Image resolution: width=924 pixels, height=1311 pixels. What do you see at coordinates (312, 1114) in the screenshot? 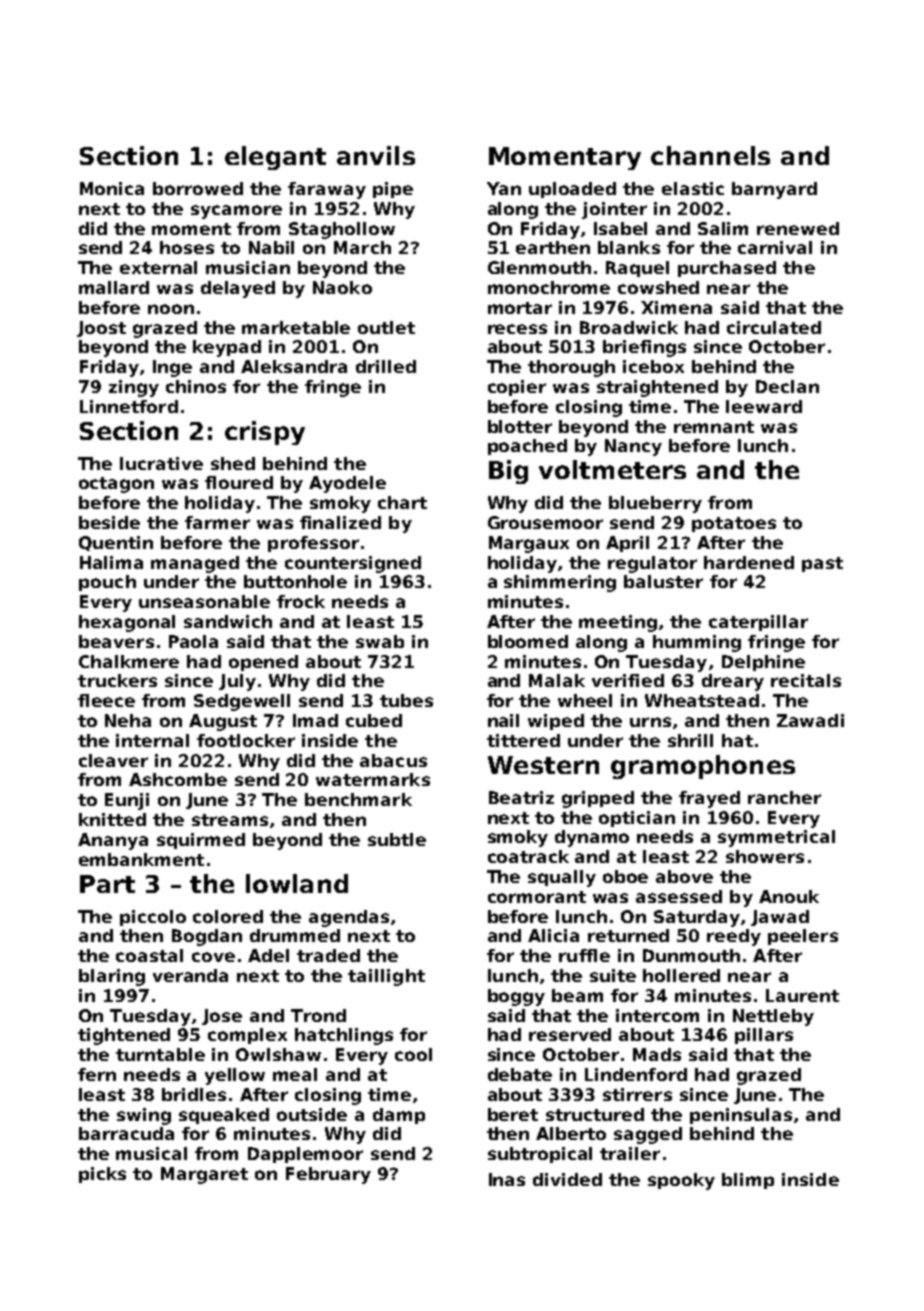
I see `outside` at bounding box center [312, 1114].
